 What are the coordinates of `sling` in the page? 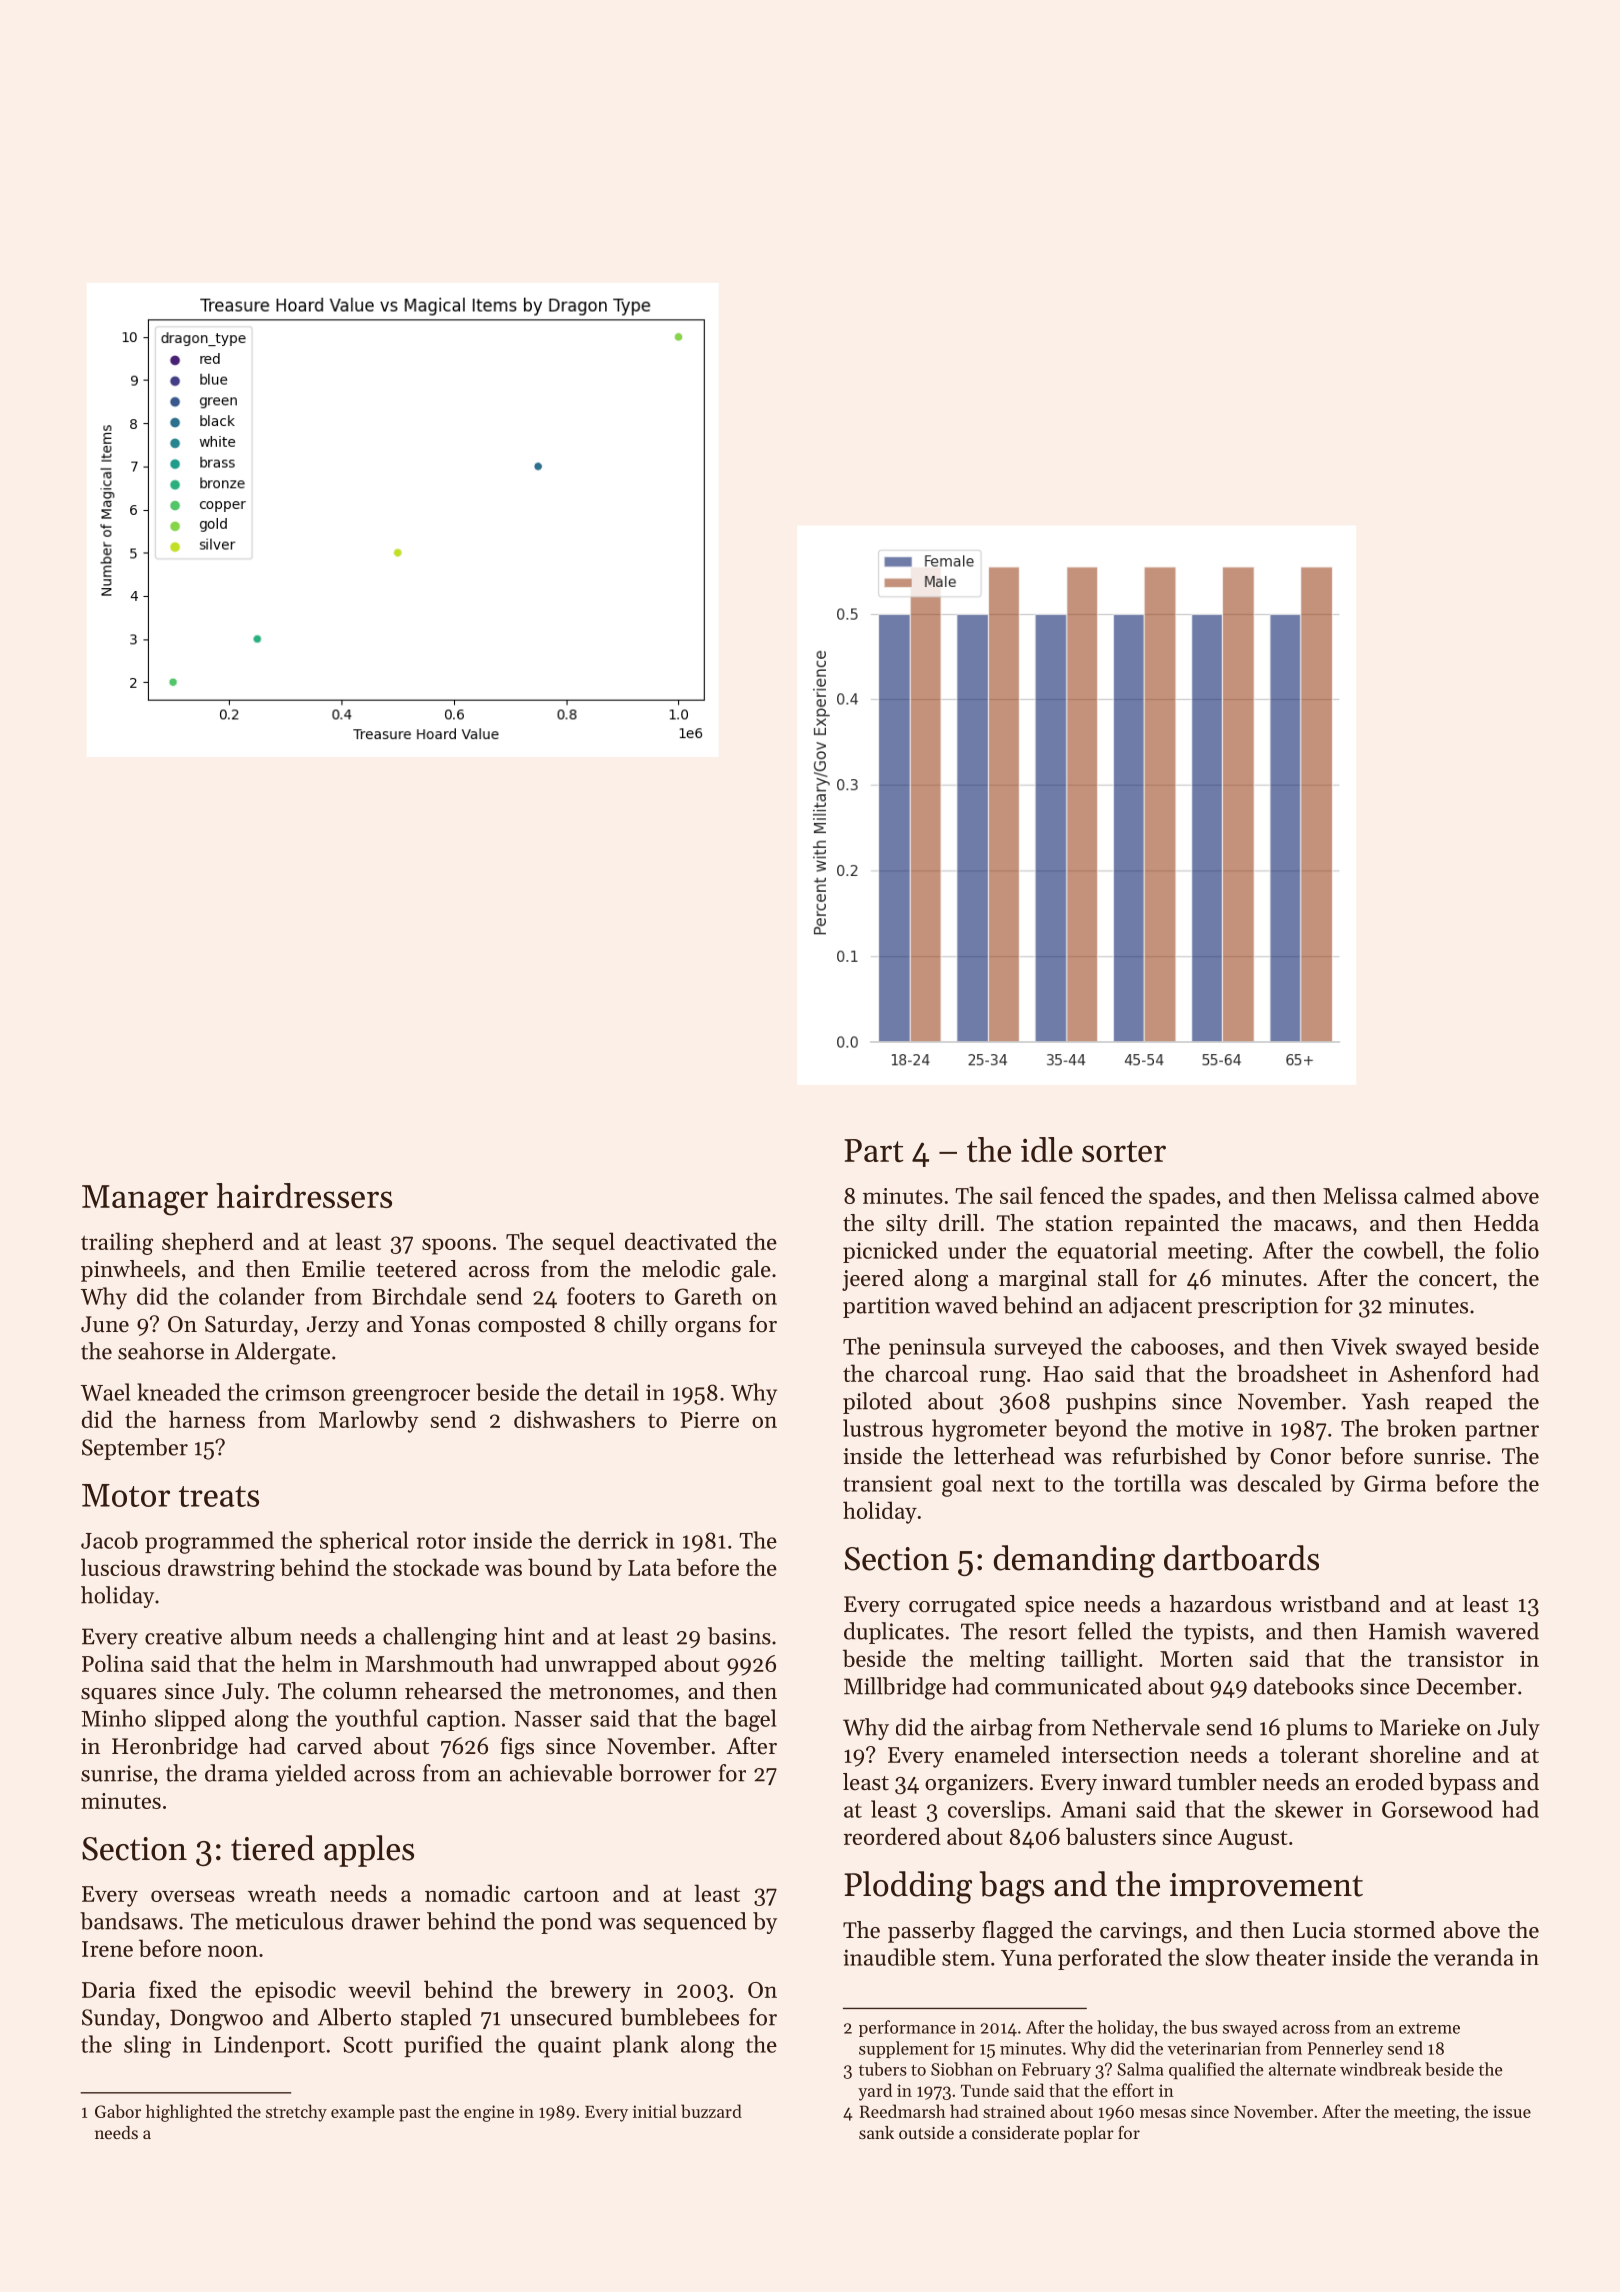 It's located at (147, 2046).
